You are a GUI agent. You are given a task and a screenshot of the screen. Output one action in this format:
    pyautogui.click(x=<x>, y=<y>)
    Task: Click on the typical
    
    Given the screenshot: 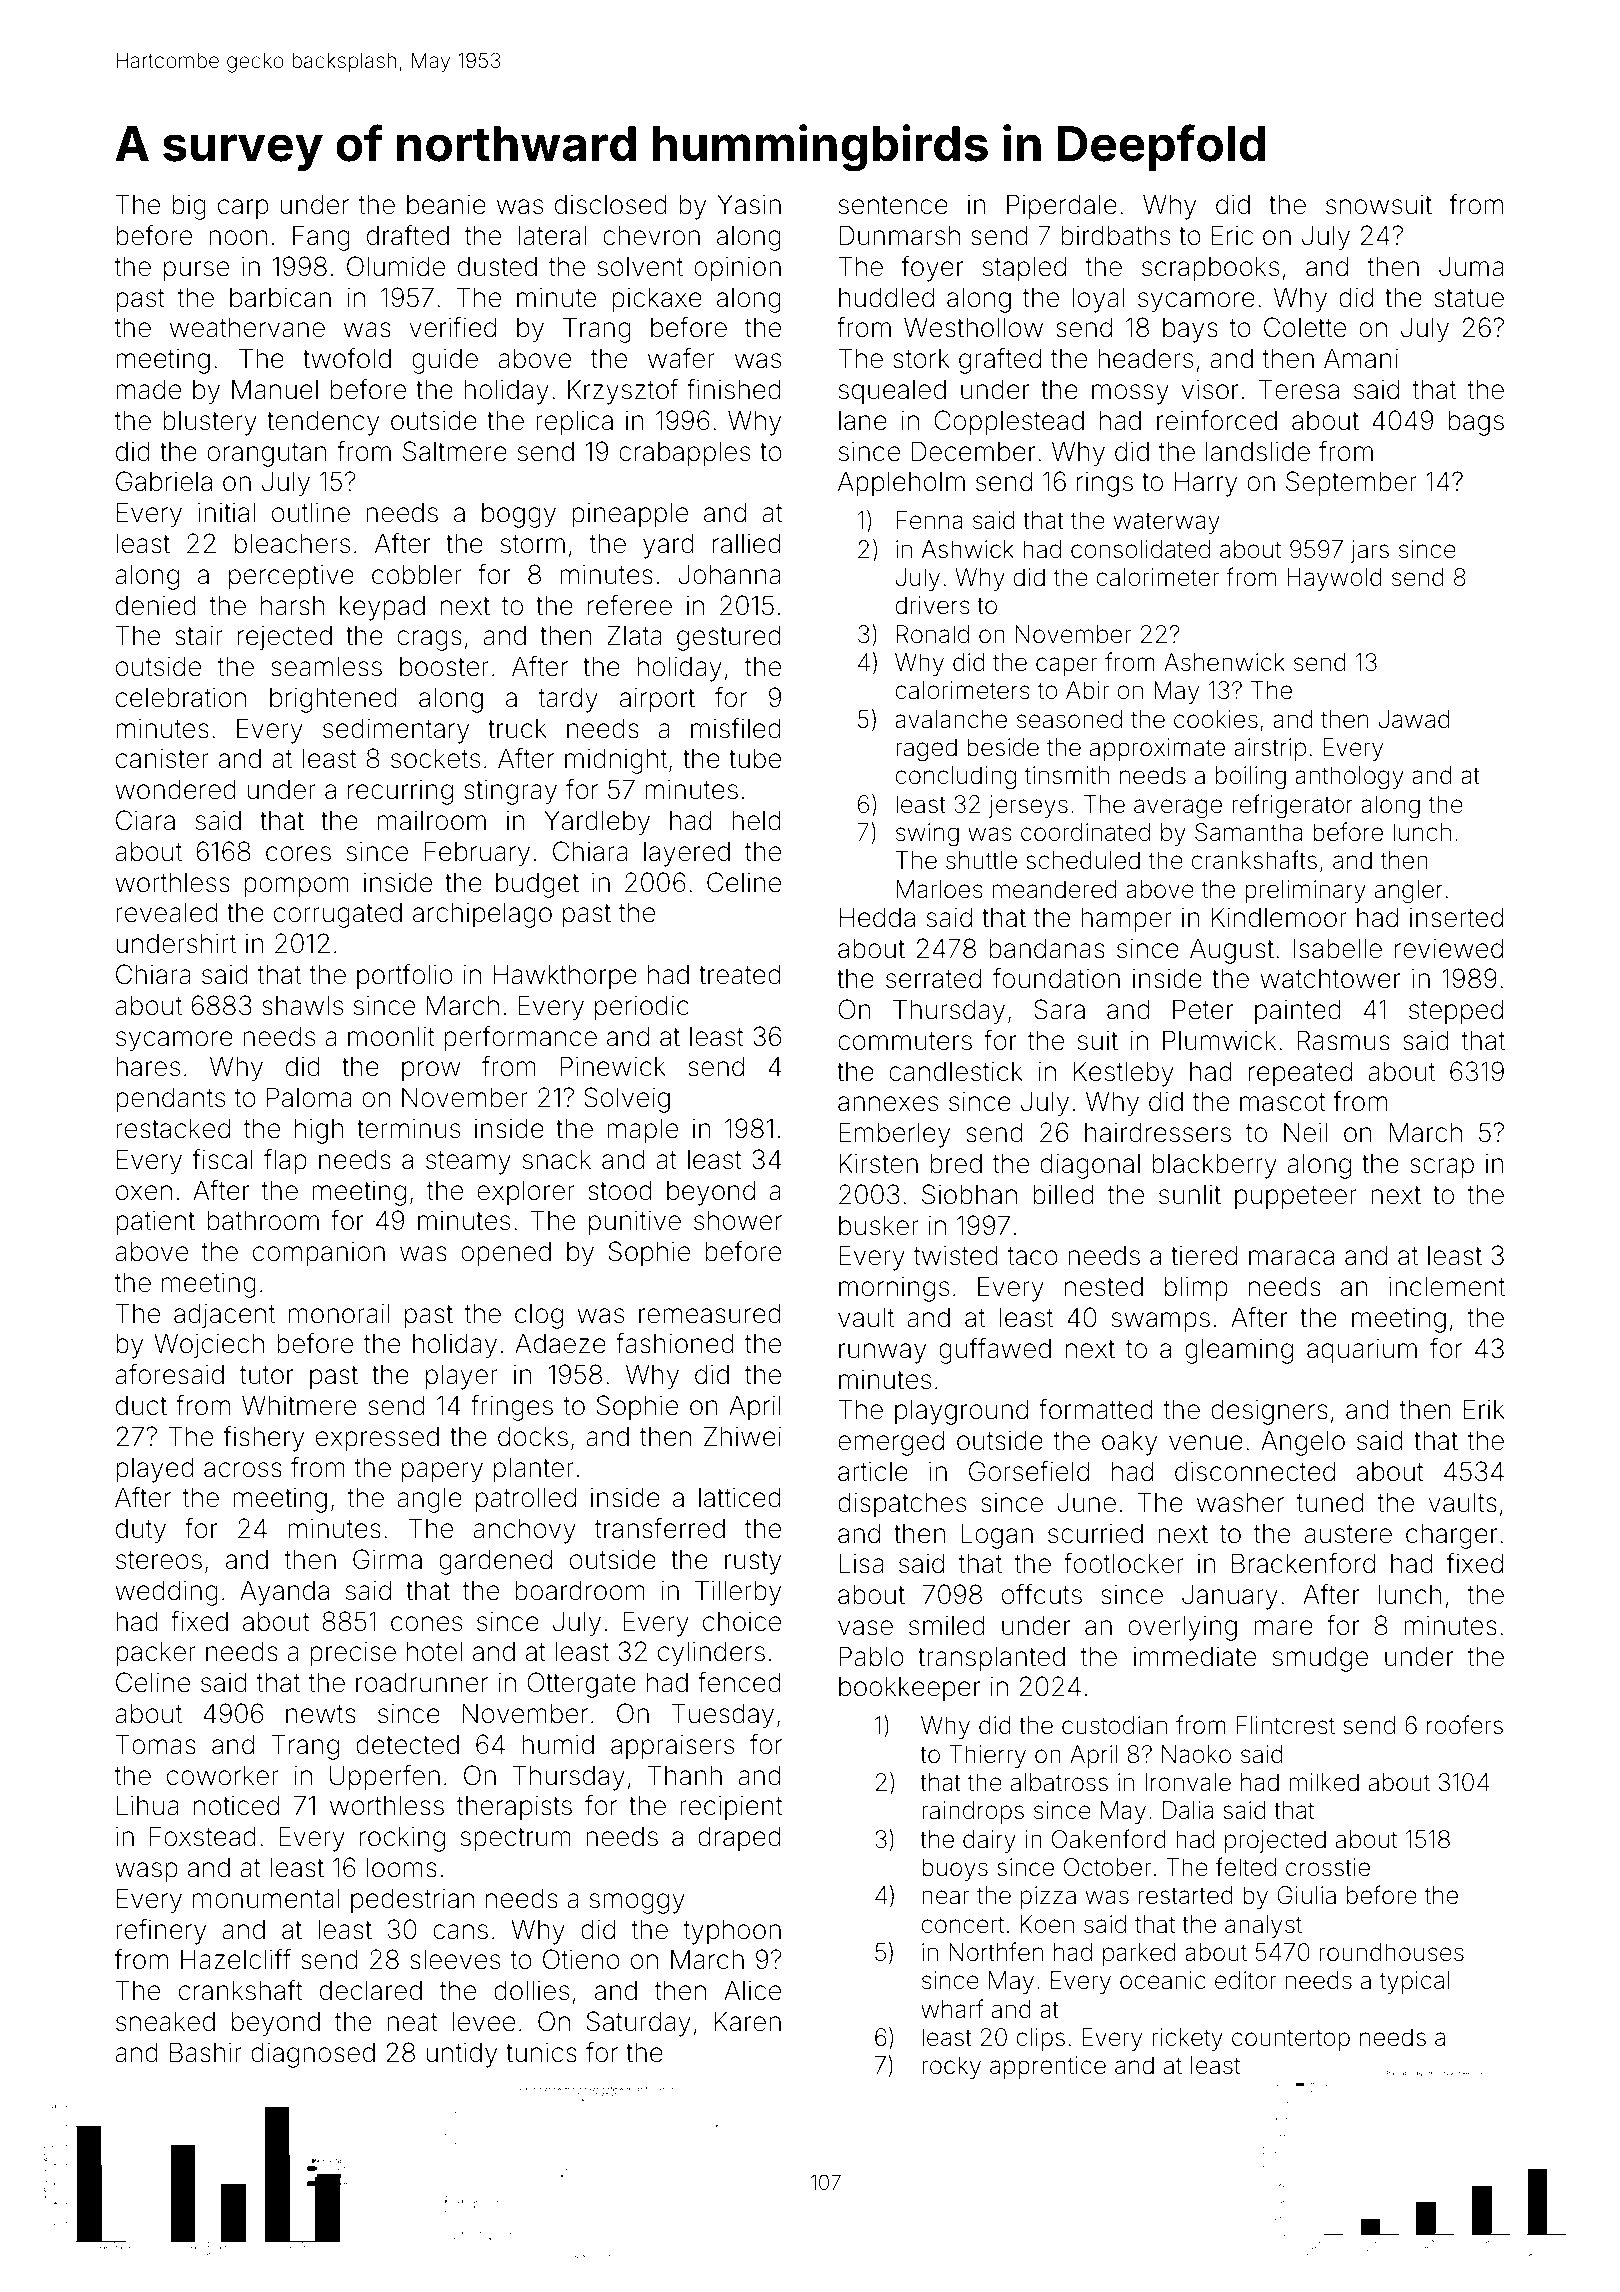 What is the action you would take?
    pyautogui.click(x=1415, y=1982)
